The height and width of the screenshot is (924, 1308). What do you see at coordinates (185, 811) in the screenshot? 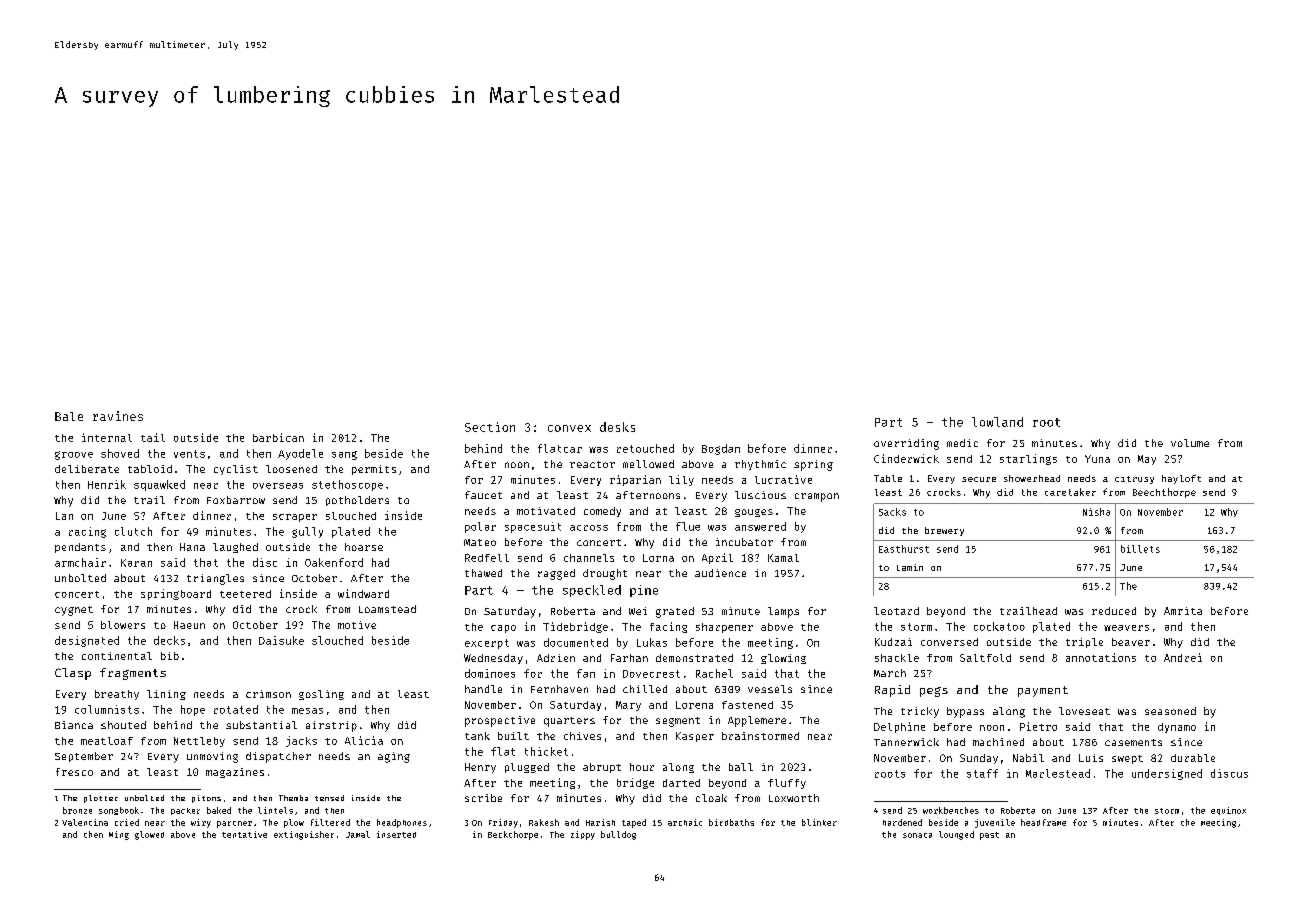
I see `packer` at bounding box center [185, 811].
